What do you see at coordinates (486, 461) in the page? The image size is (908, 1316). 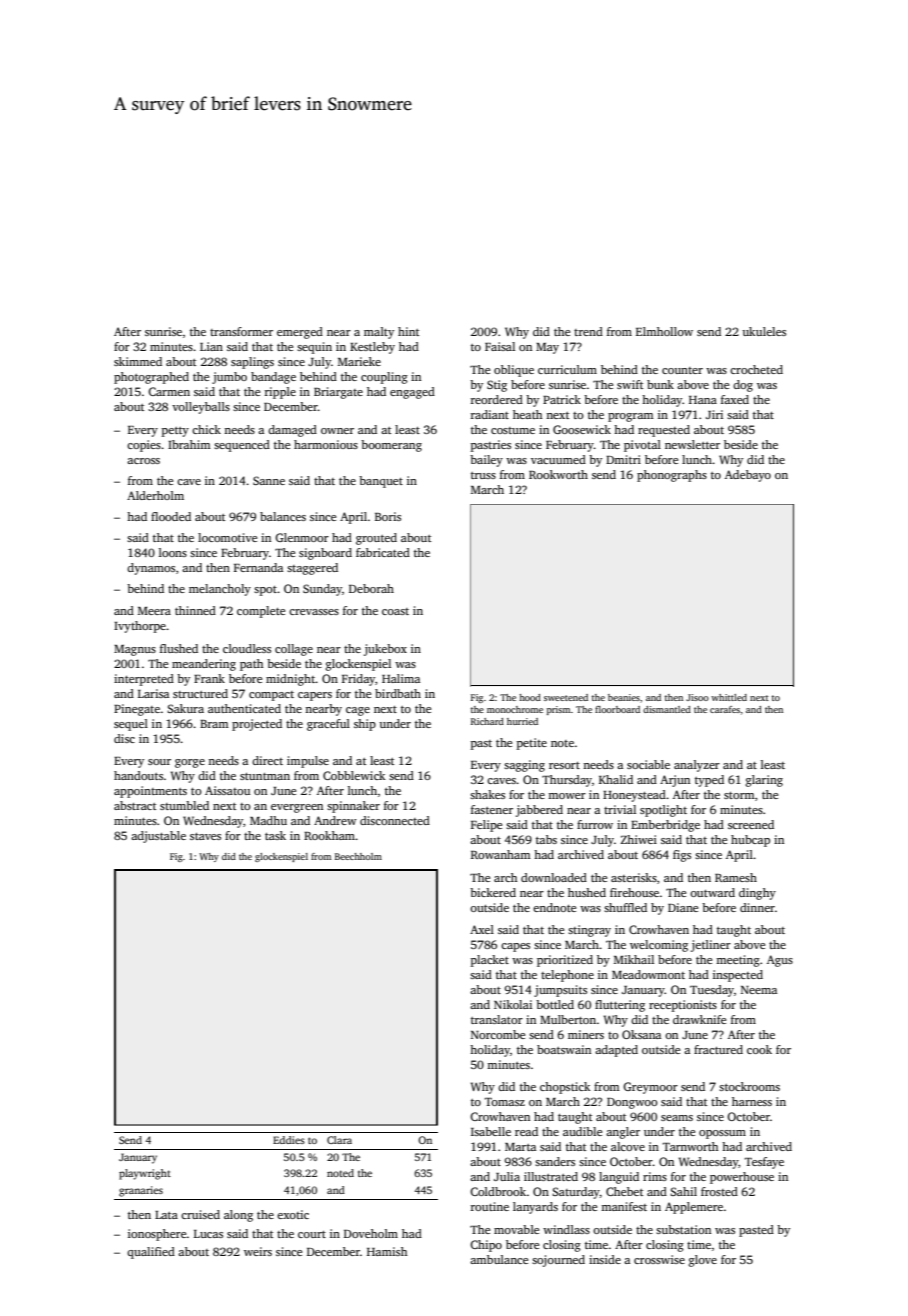 I see `bailey` at bounding box center [486, 461].
